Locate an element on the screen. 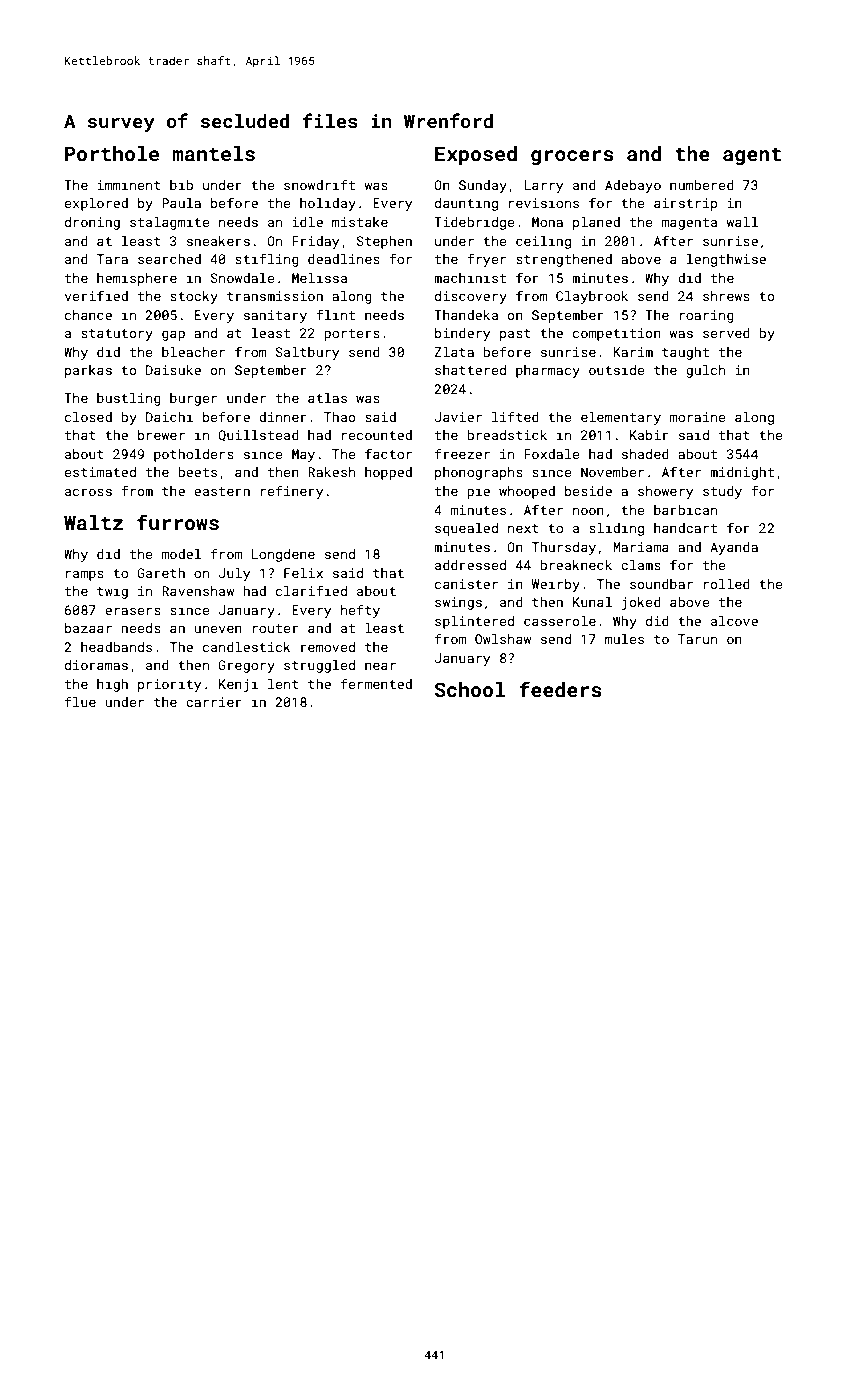 This screenshot has width=849, height=1400. bleacher is located at coordinates (193, 352).
